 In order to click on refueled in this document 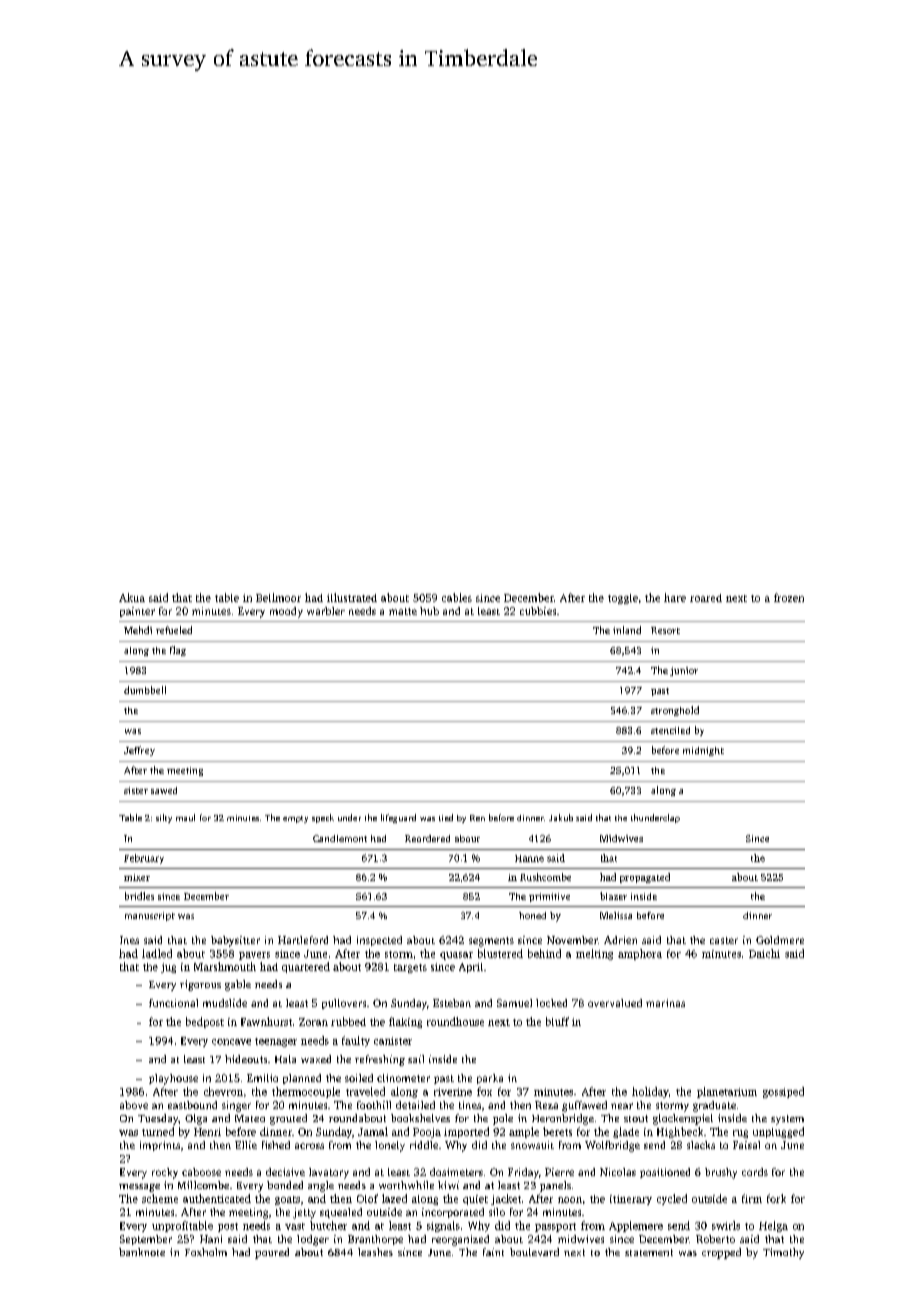, I will do `click(174, 630)`.
